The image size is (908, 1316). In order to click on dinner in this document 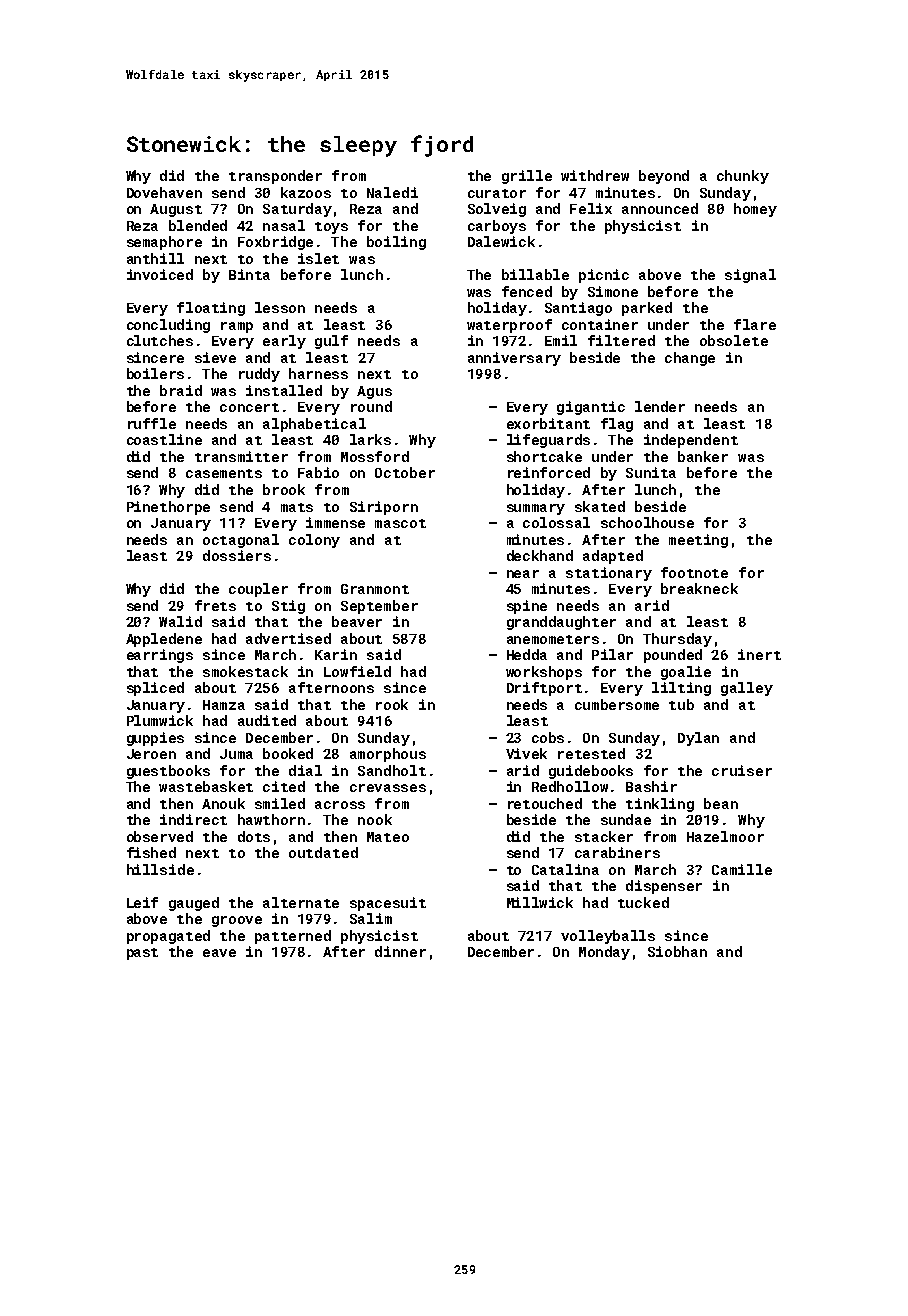, I will do `click(400, 951)`.
